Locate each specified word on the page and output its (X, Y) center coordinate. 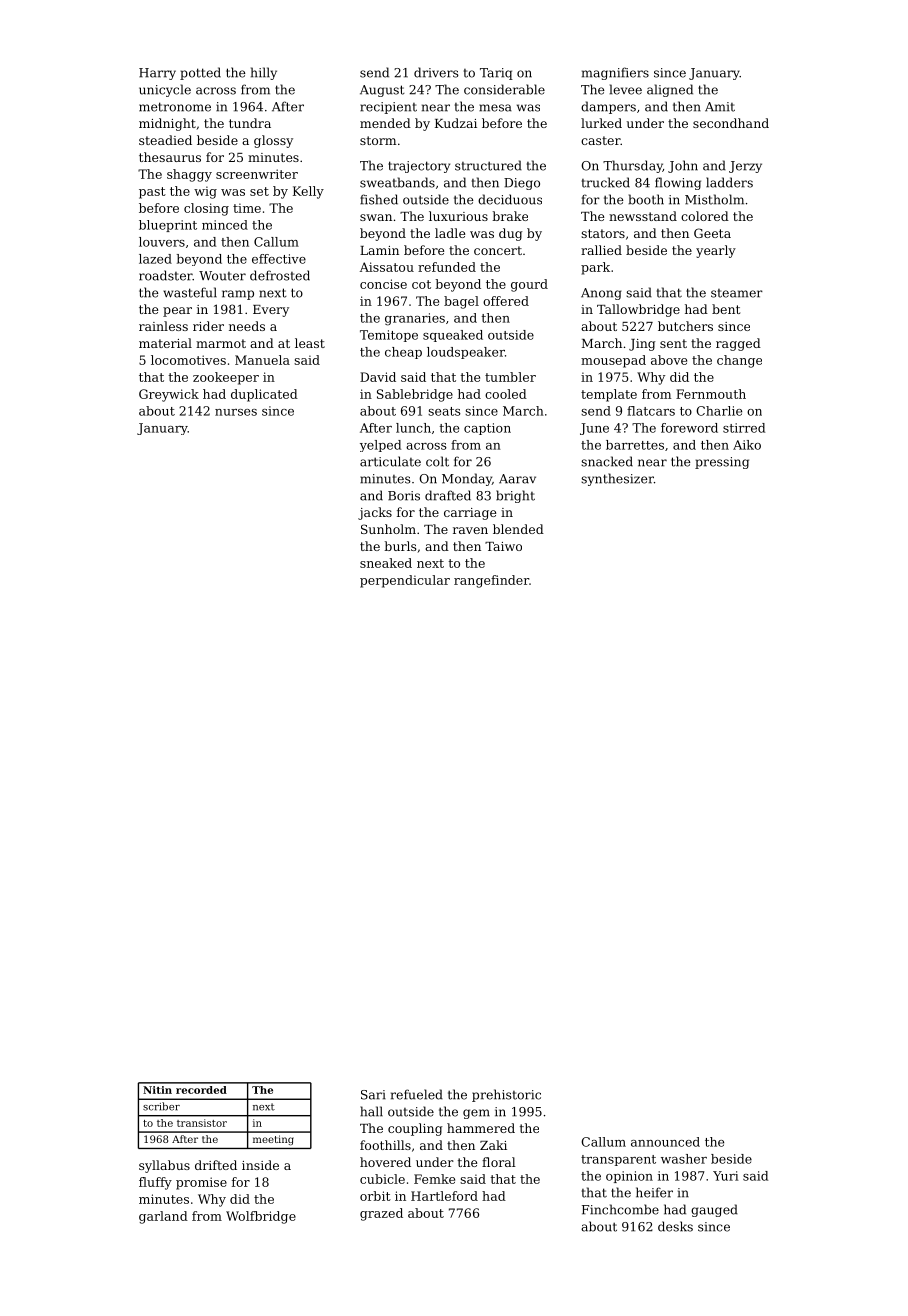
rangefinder (491, 581)
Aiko (747, 445)
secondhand (731, 123)
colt (437, 461)
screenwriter (257, 174)
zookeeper (226, 378)
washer (684, 1159)
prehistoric (506, 1095)
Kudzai (456, 123)
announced (665, 1142)
